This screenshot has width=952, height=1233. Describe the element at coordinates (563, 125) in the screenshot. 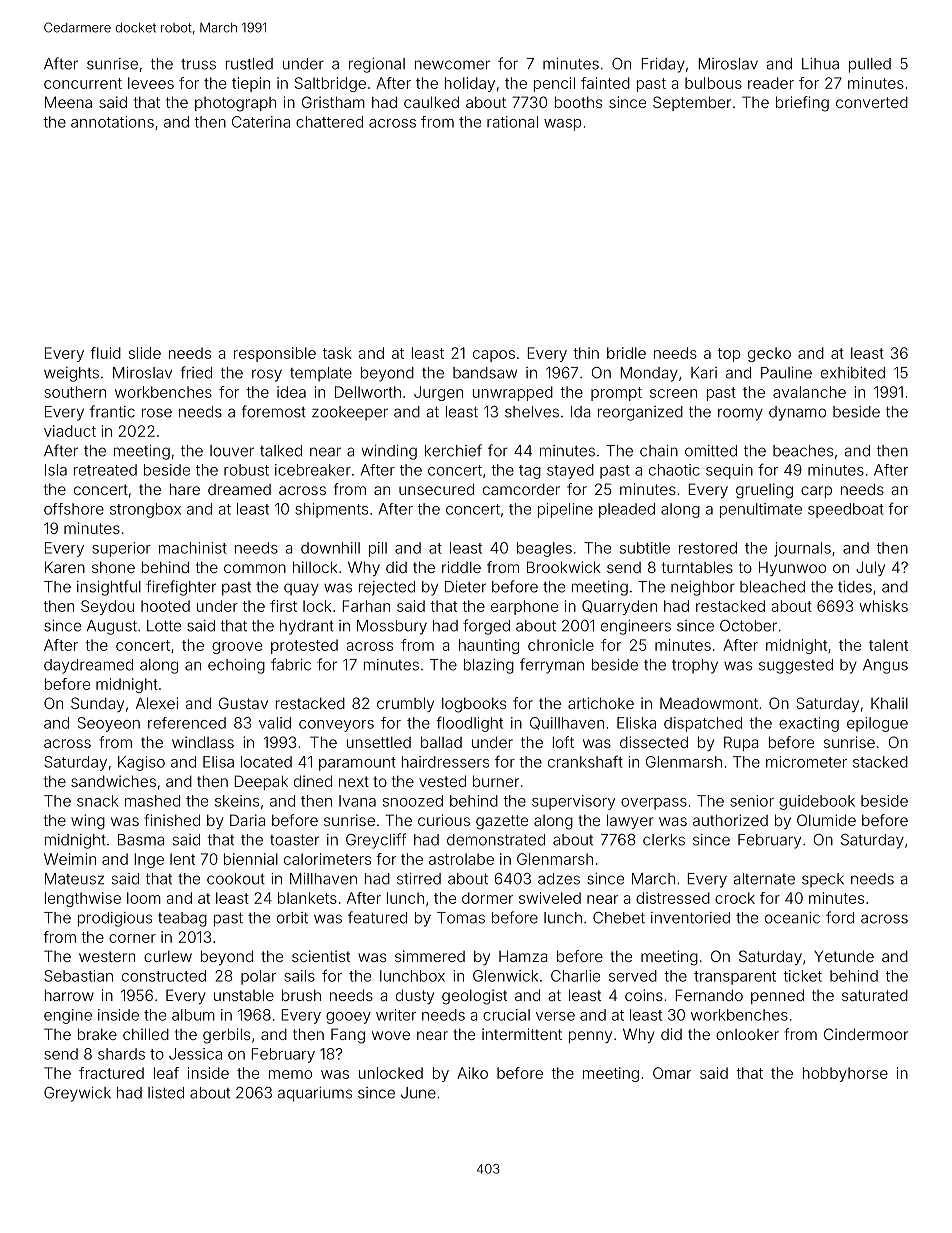

I see `wasp` at that location.
